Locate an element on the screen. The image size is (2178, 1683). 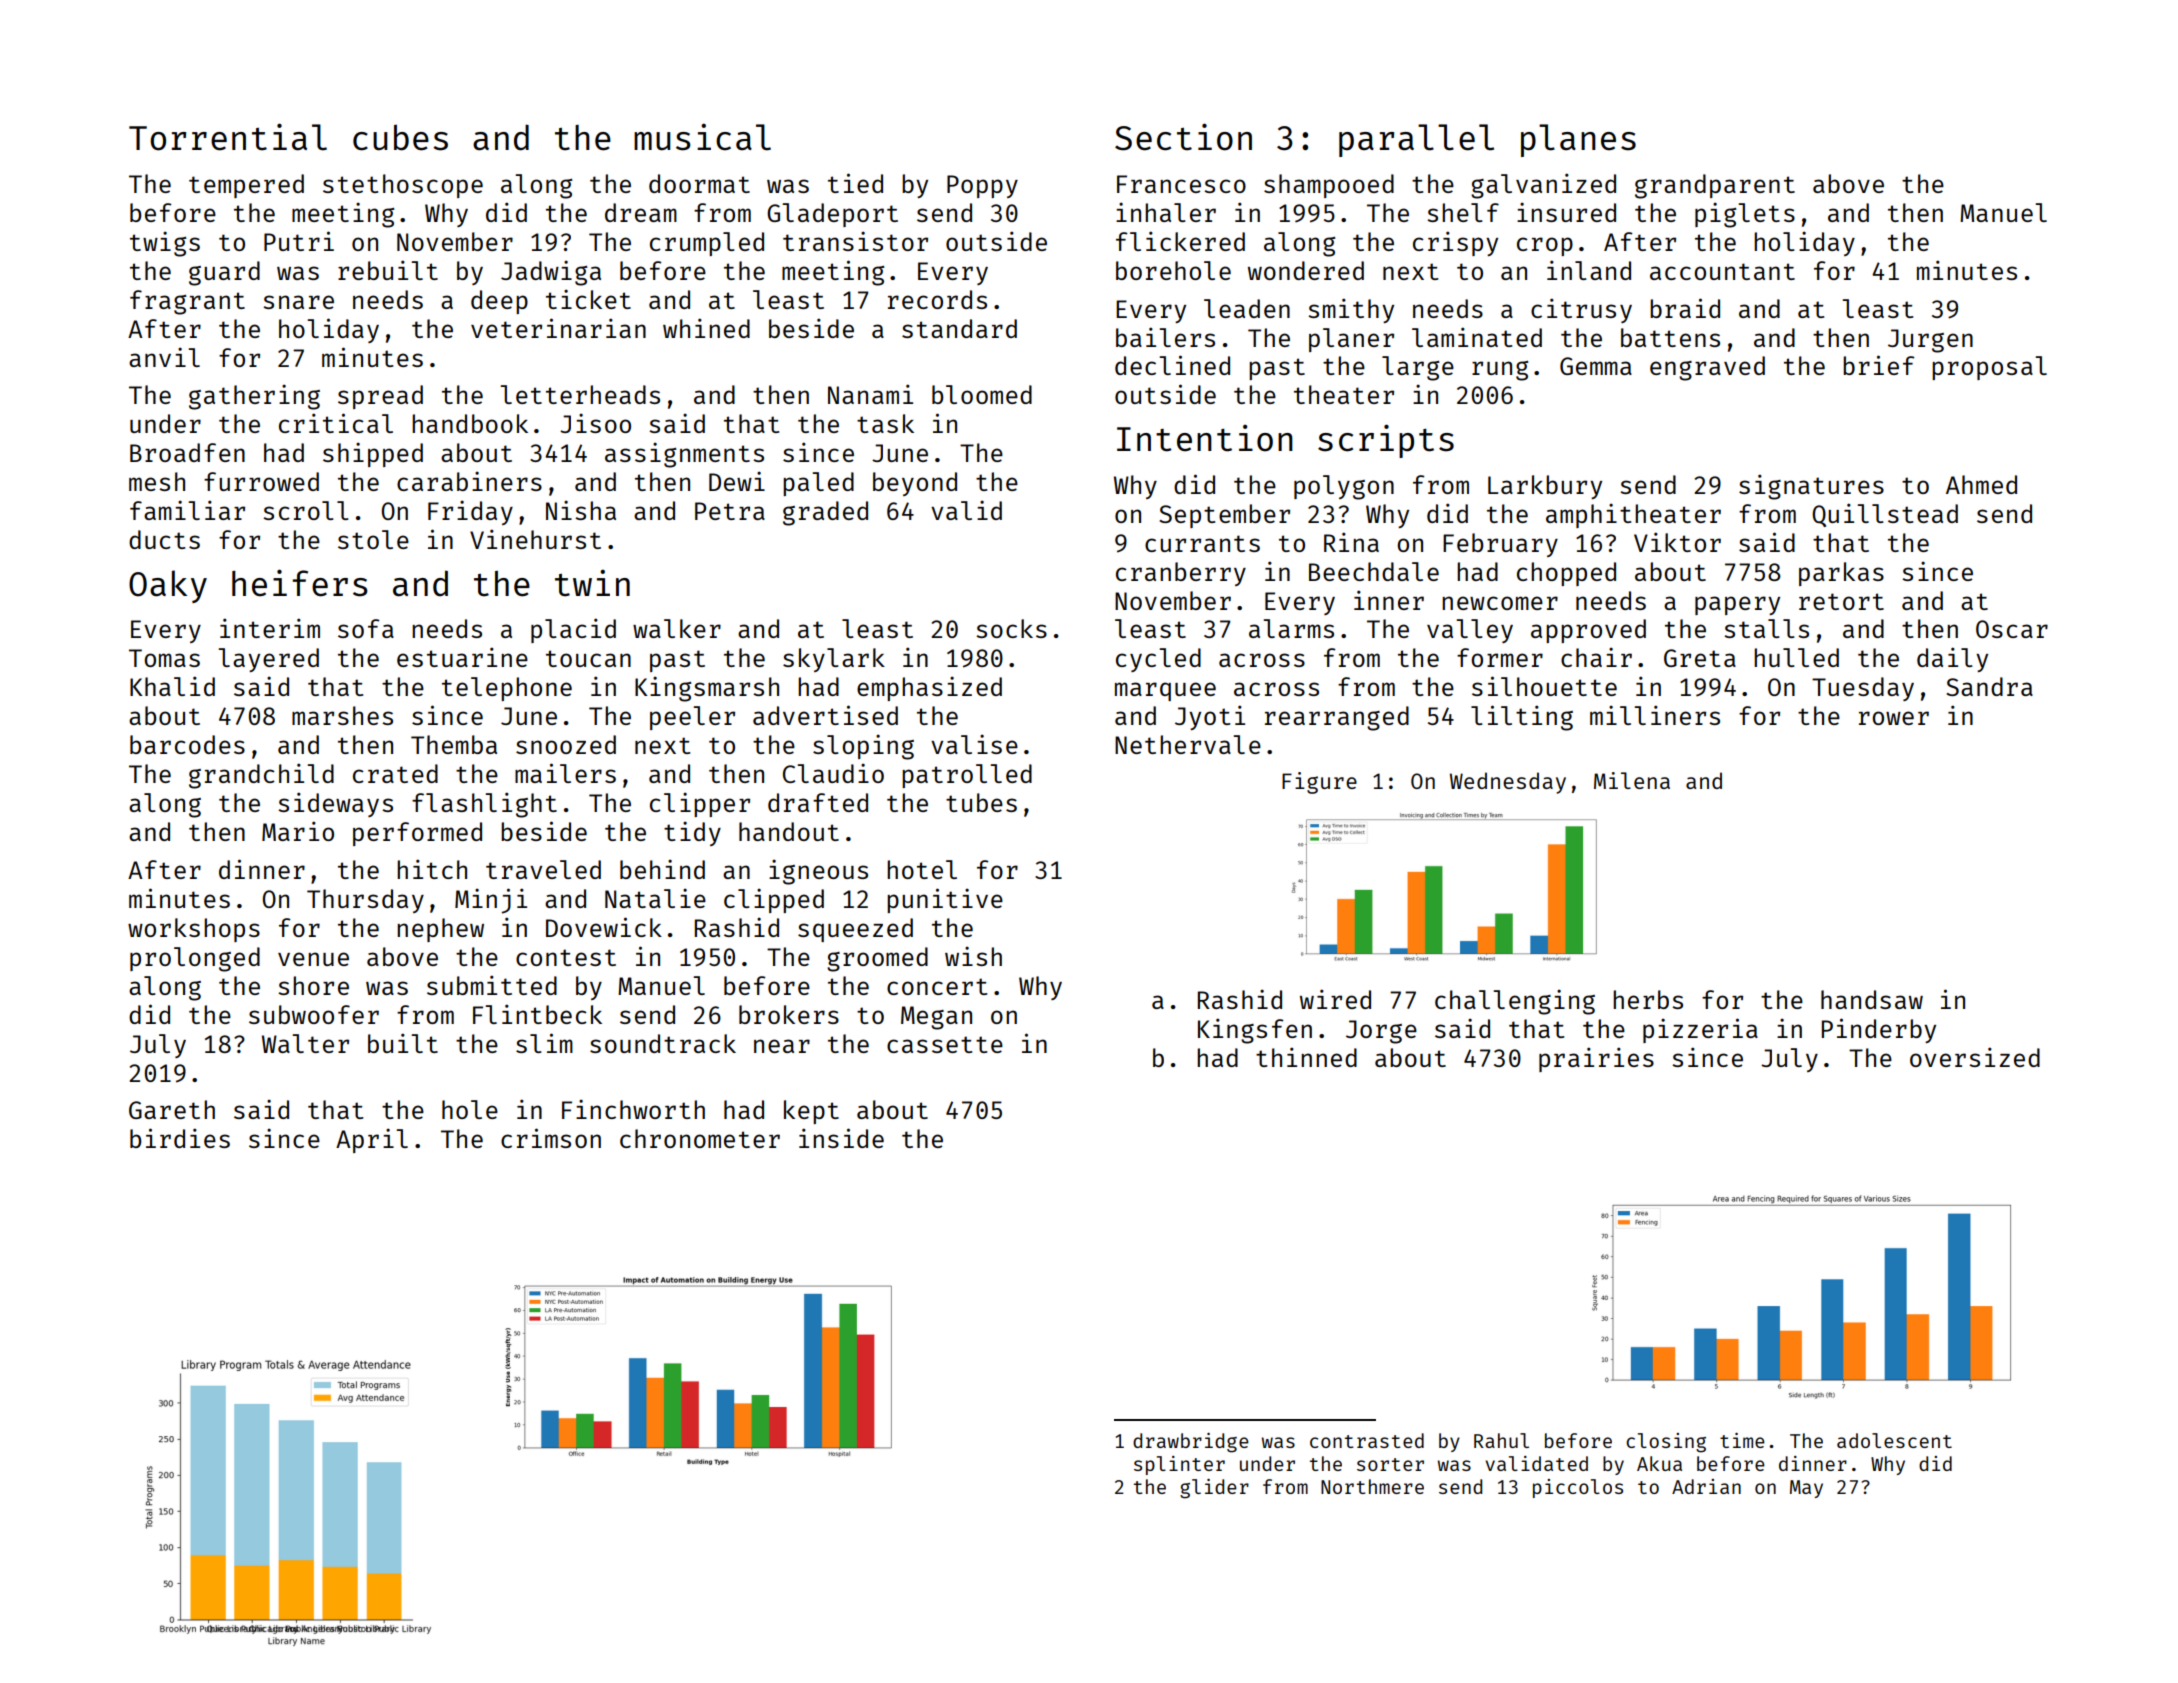
spread is located at coordinates (380, 397).
